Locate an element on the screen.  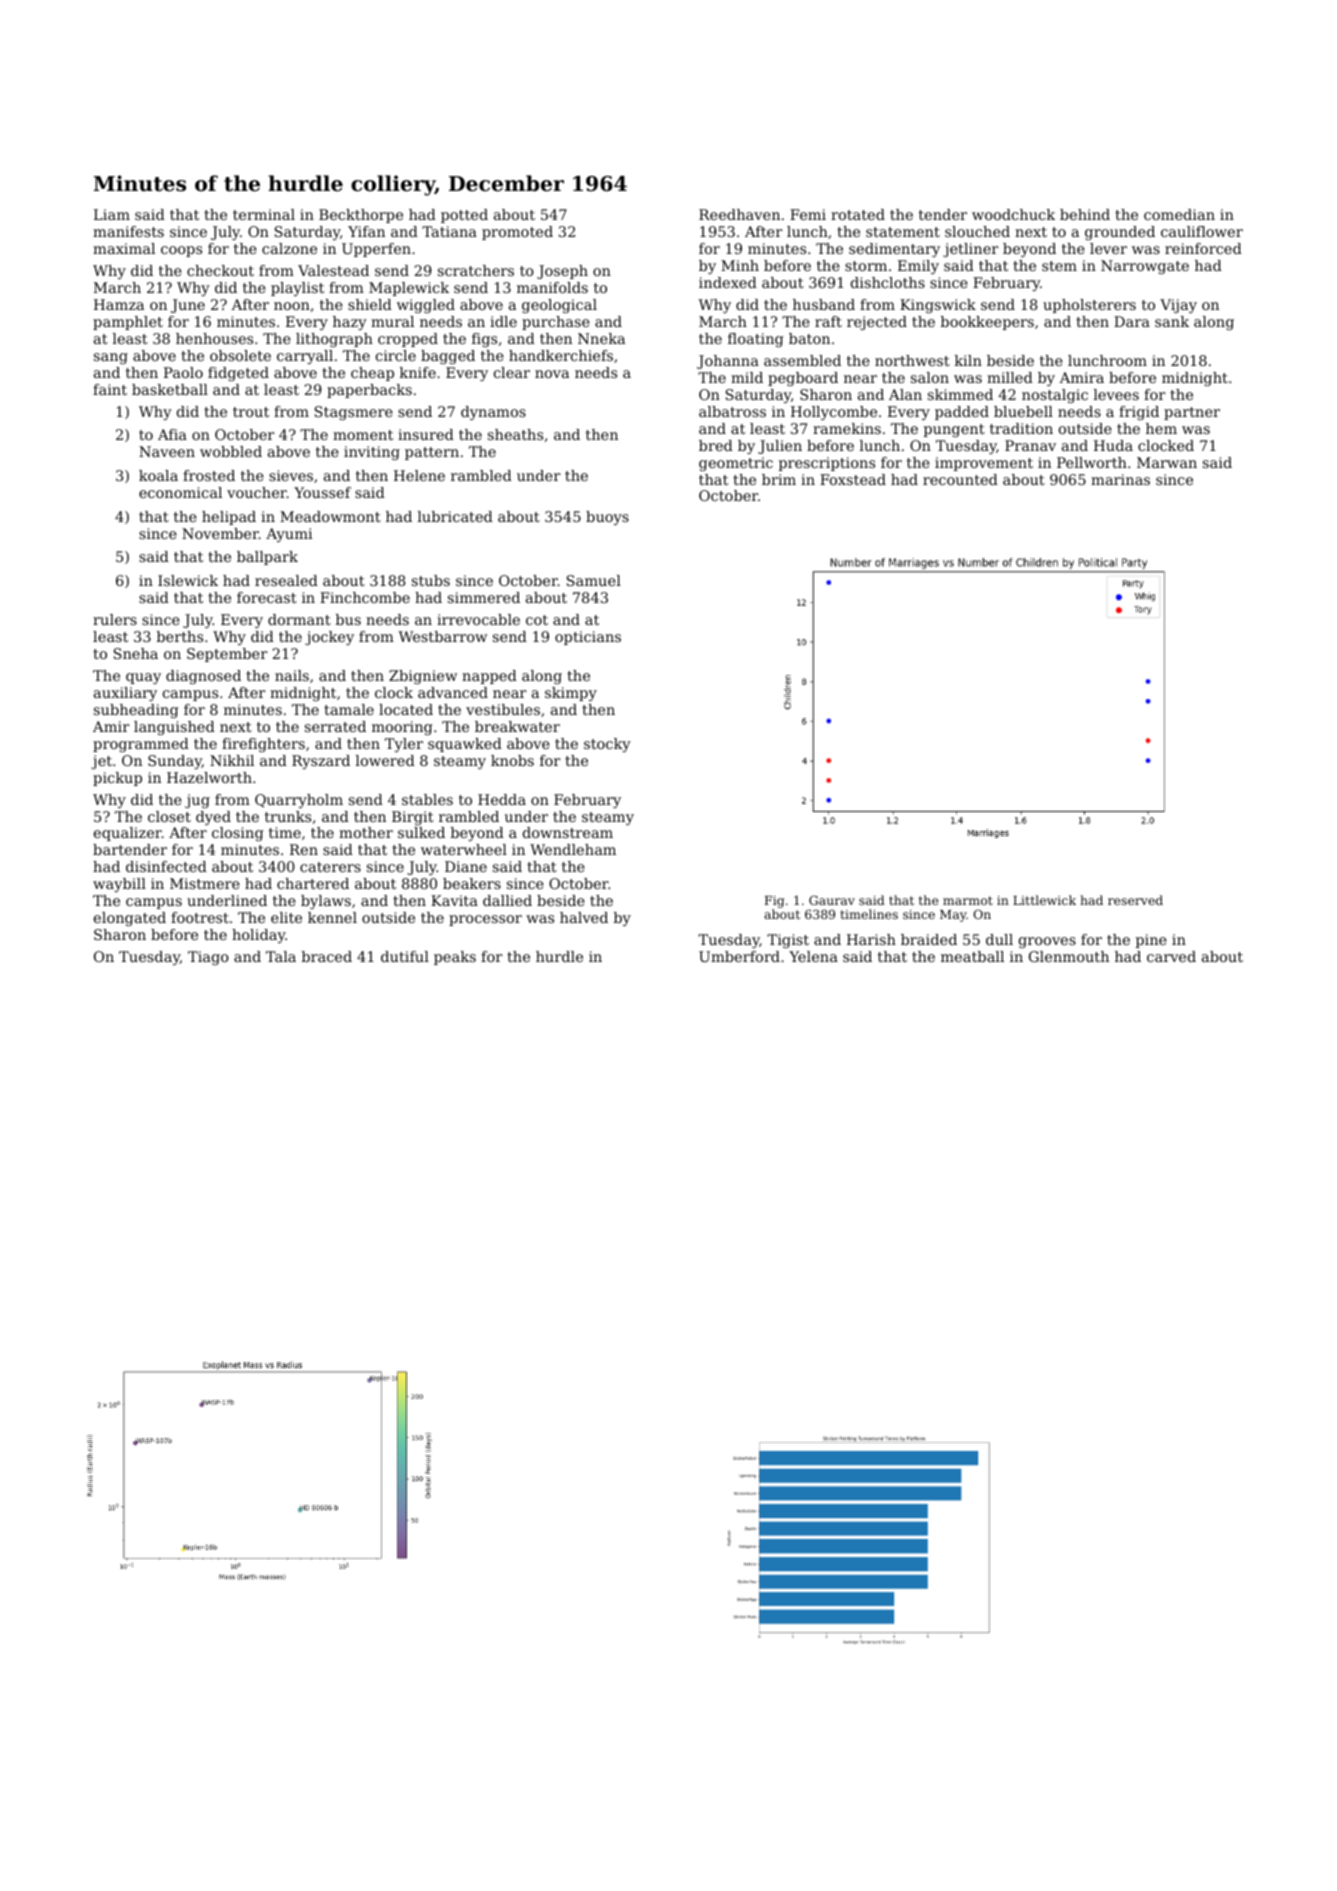
kennel is located at coordinates (332, 917).
